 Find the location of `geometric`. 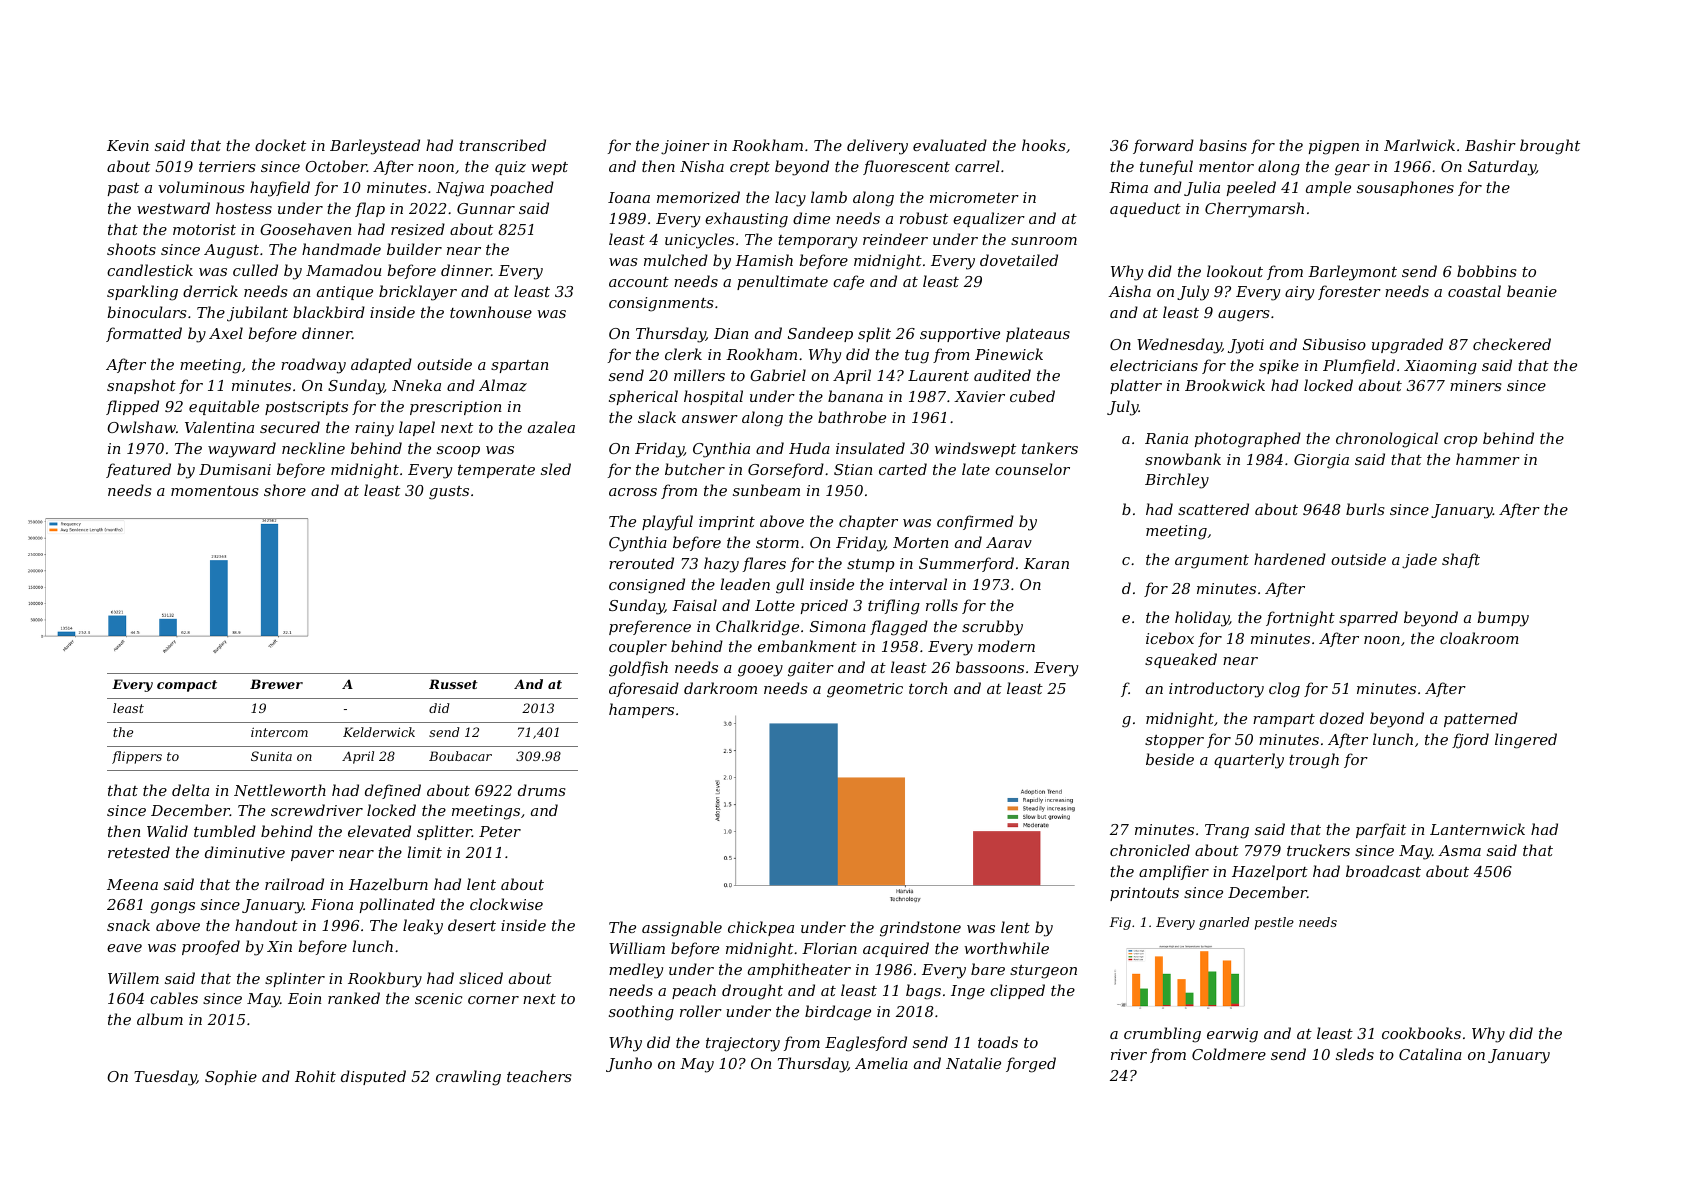

geometric is located at coordinates (865, 690).
